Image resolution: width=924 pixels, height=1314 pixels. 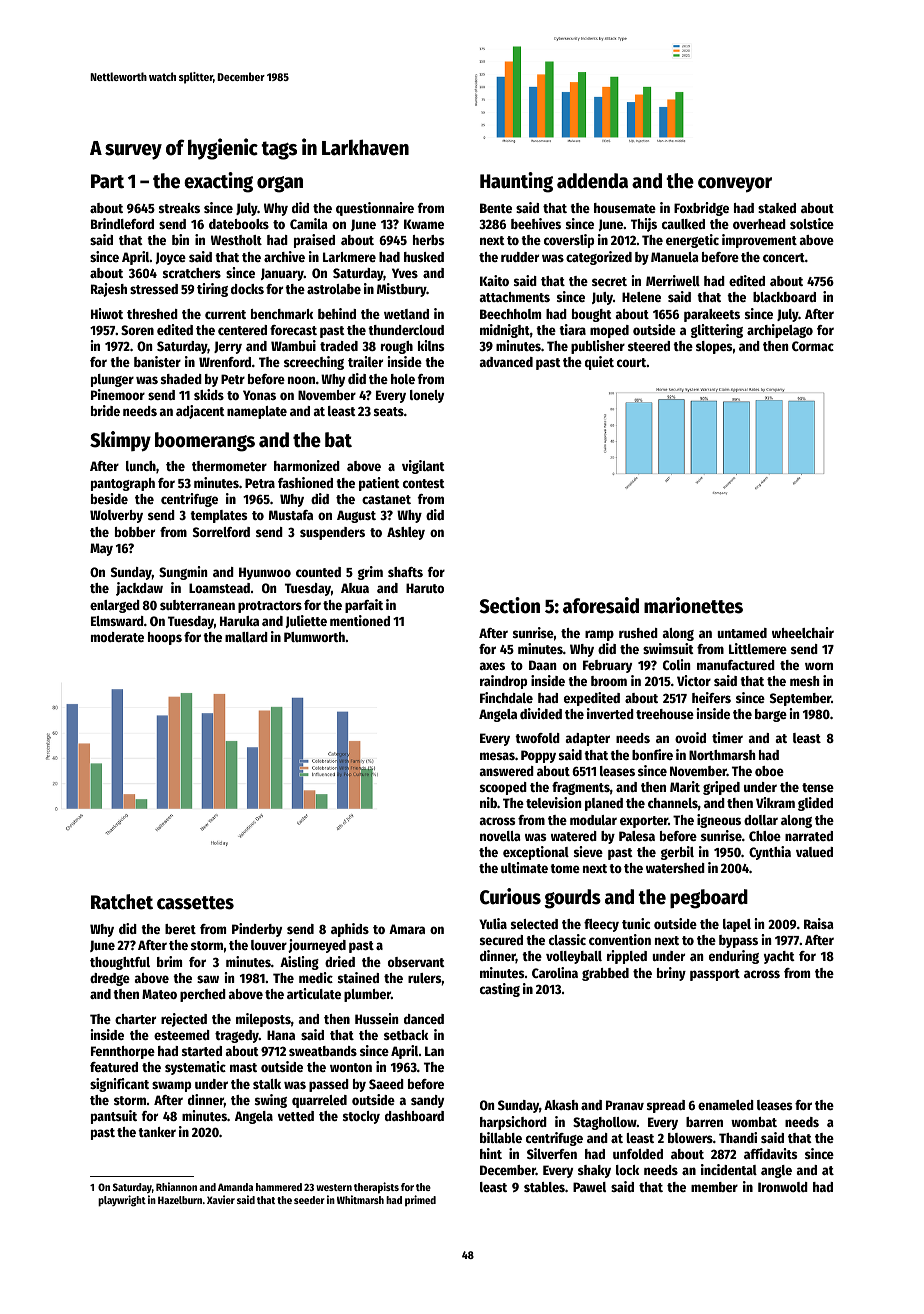 I want to click on nib, so click(x=488, y=802).
